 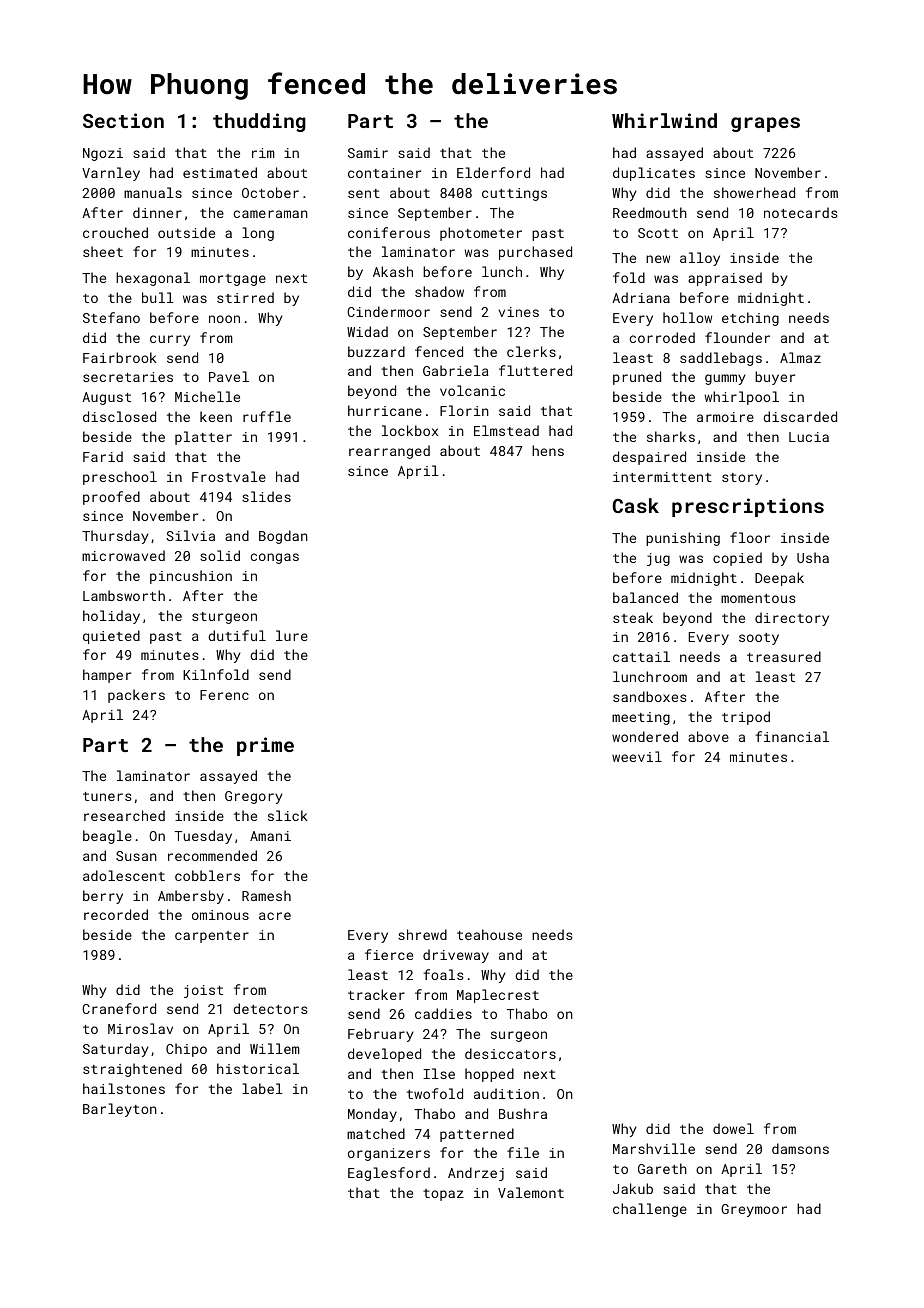 What do you see at coordinates (262, 1088) in the screenshot?
I see `label` at bounding box center [262, 1088].
